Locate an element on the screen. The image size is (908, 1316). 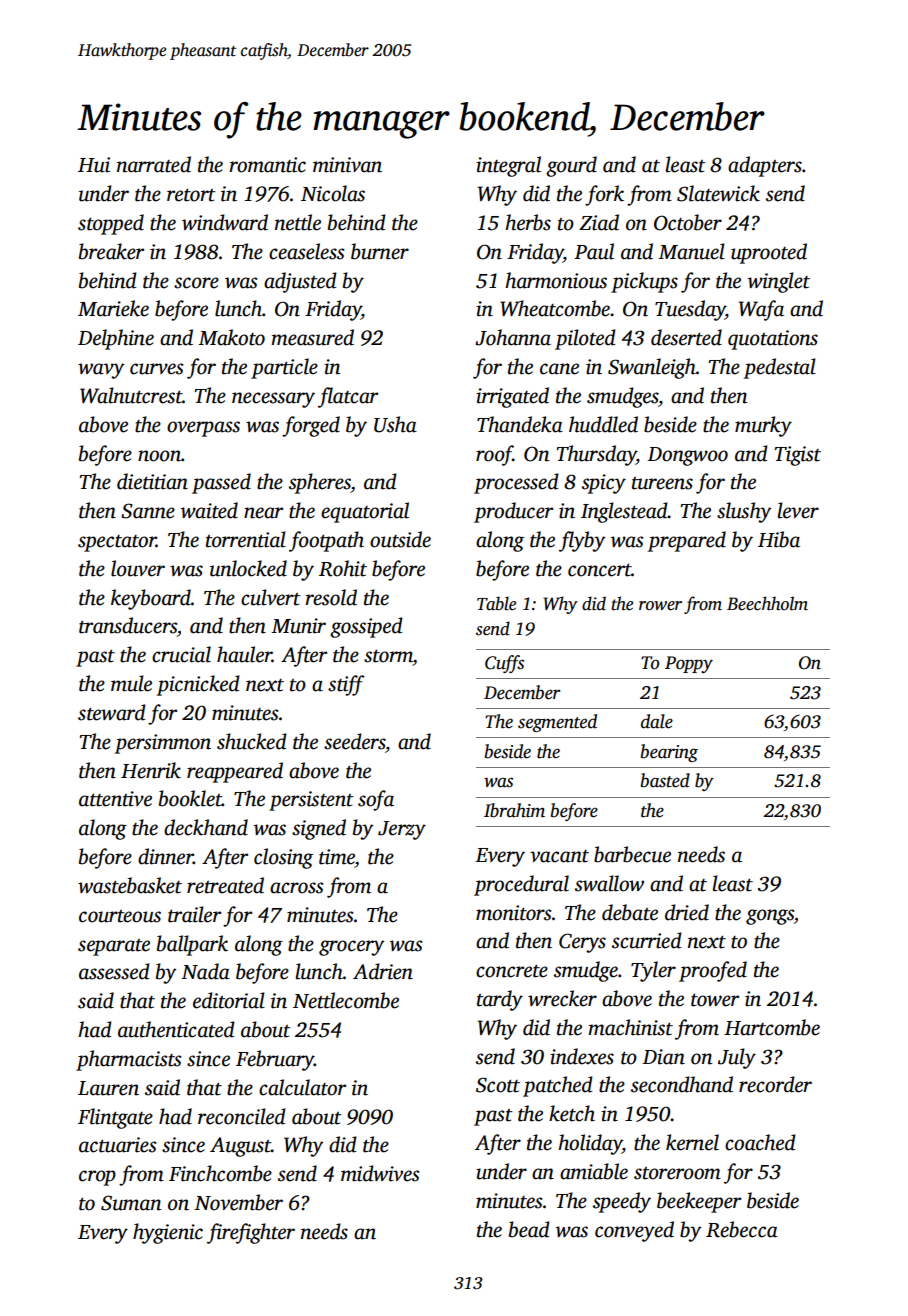
secondhand is located at coordinates (682, 1084).
